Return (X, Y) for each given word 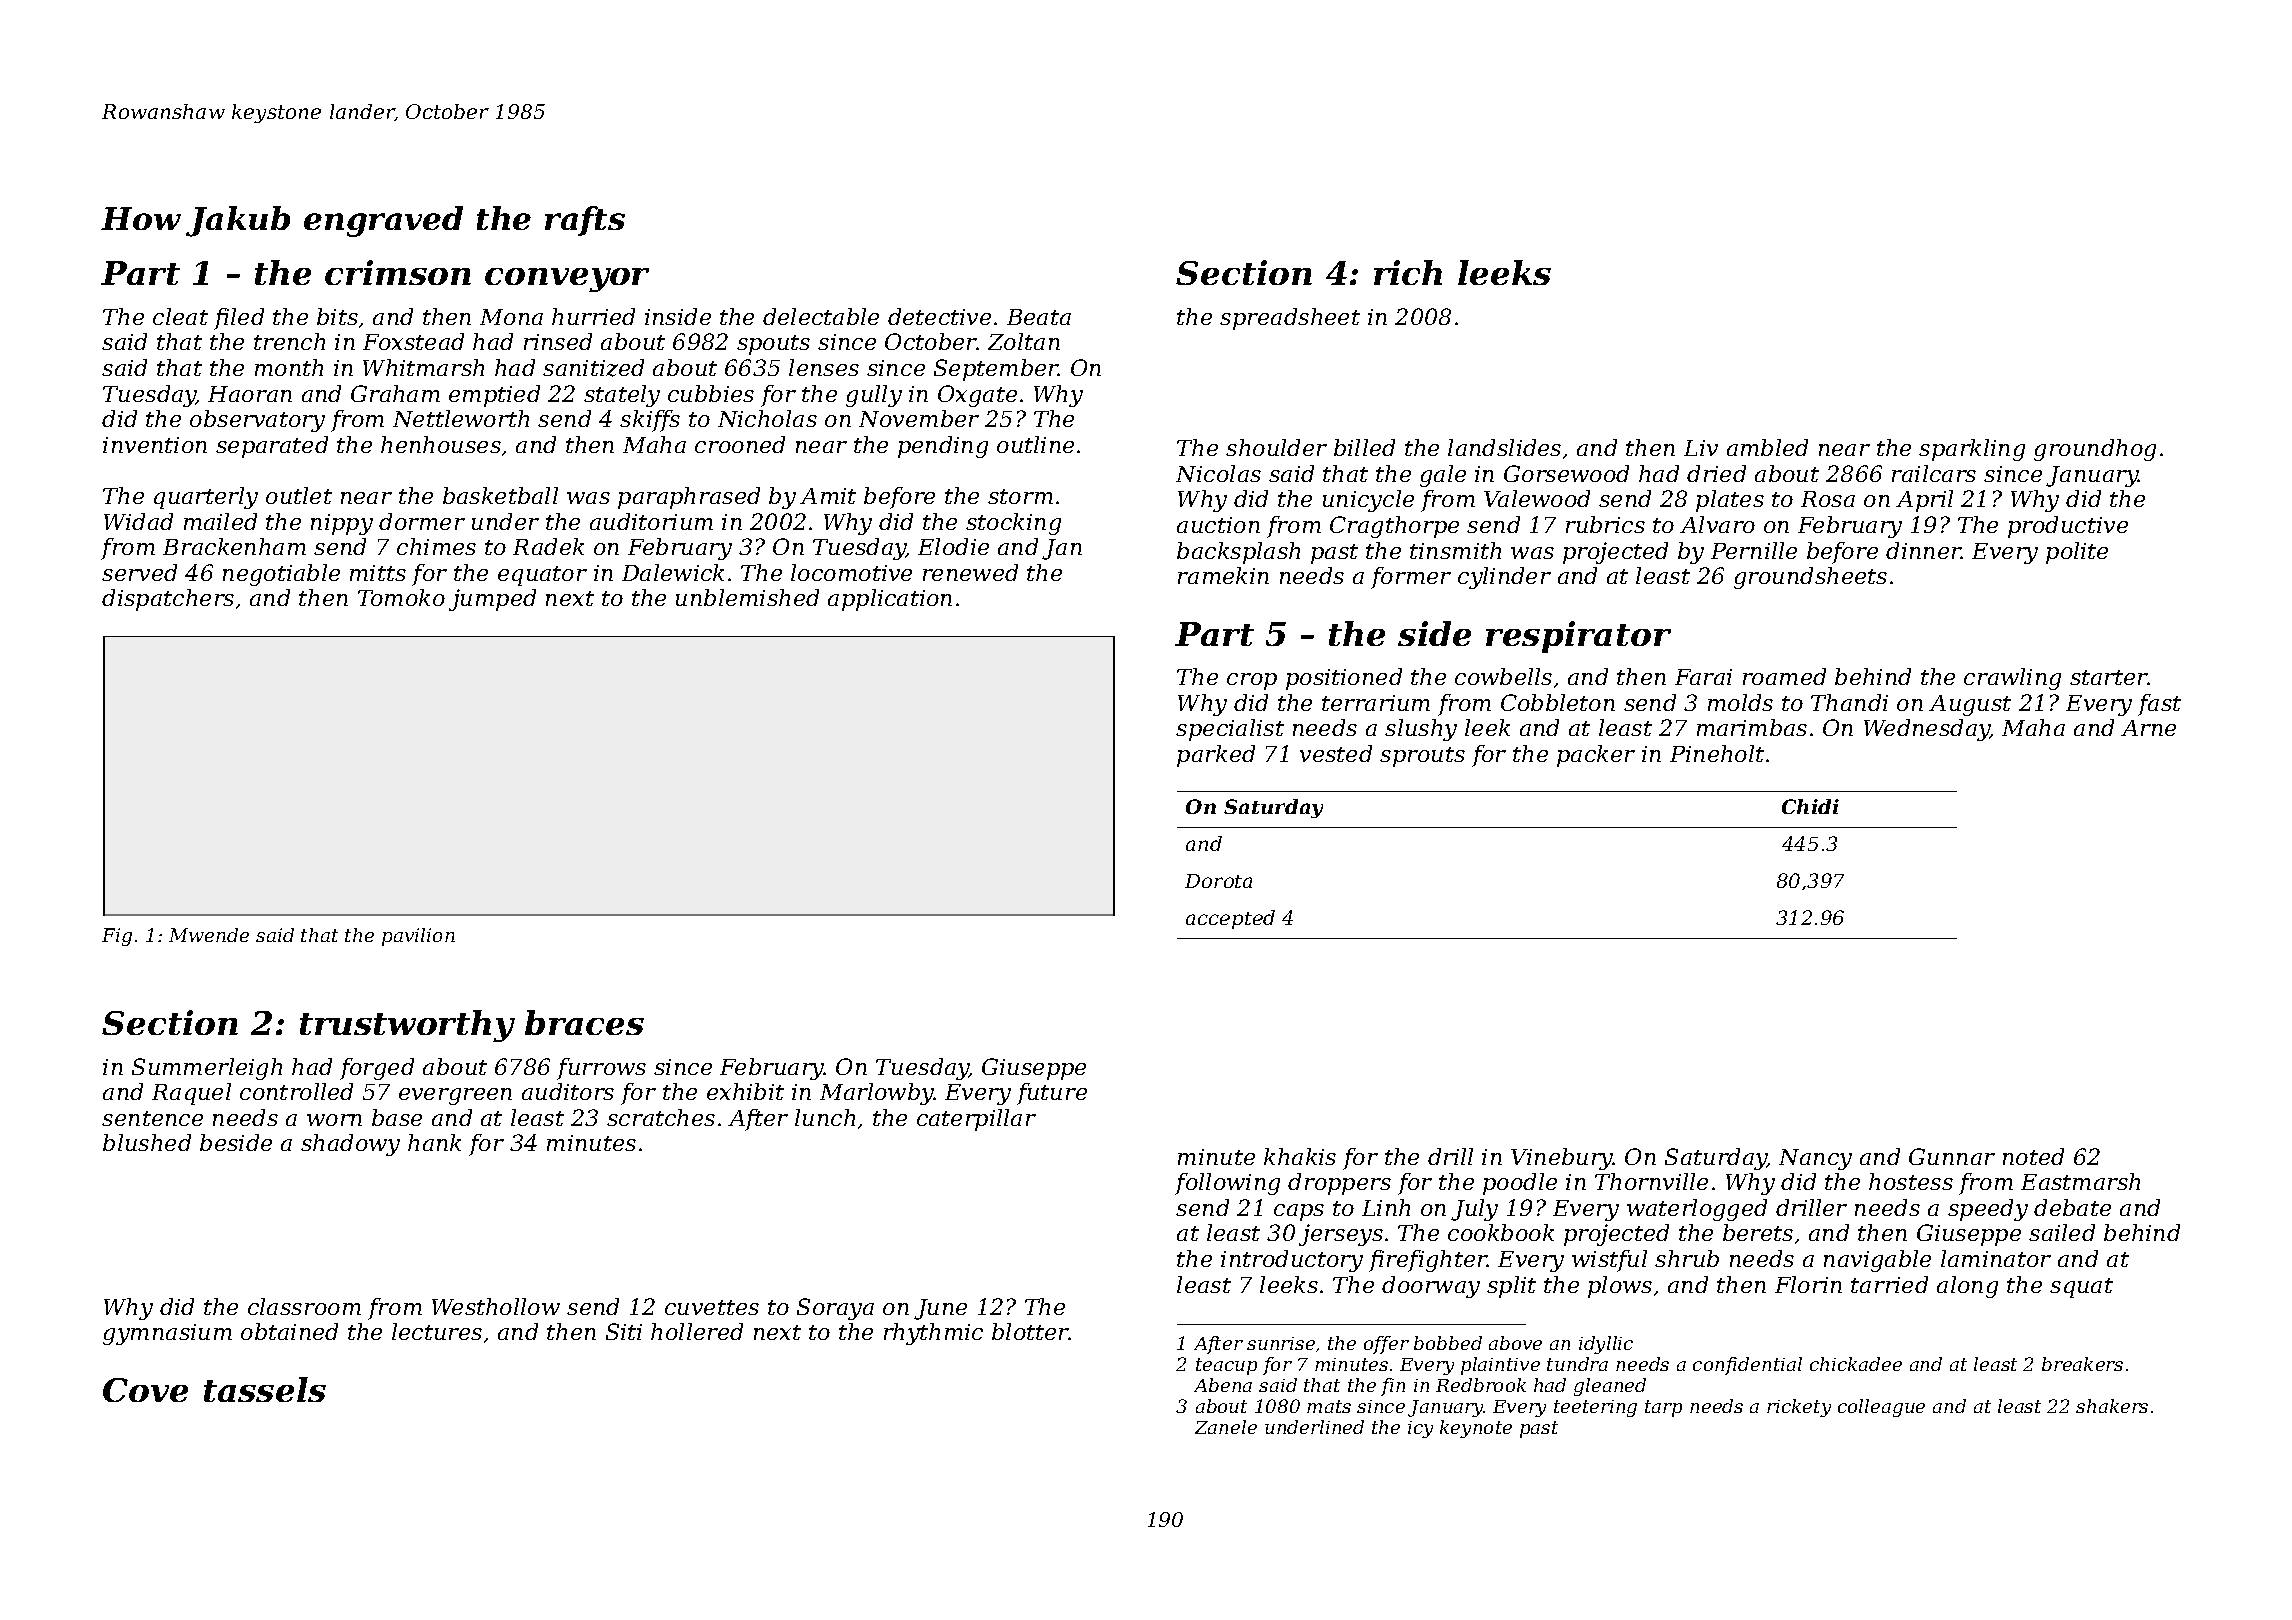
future (1052, 1094)
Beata (1039, 317)
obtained (289, 1331)
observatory (257, 421)
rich (1408, 272)
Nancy (1815, 1159)
